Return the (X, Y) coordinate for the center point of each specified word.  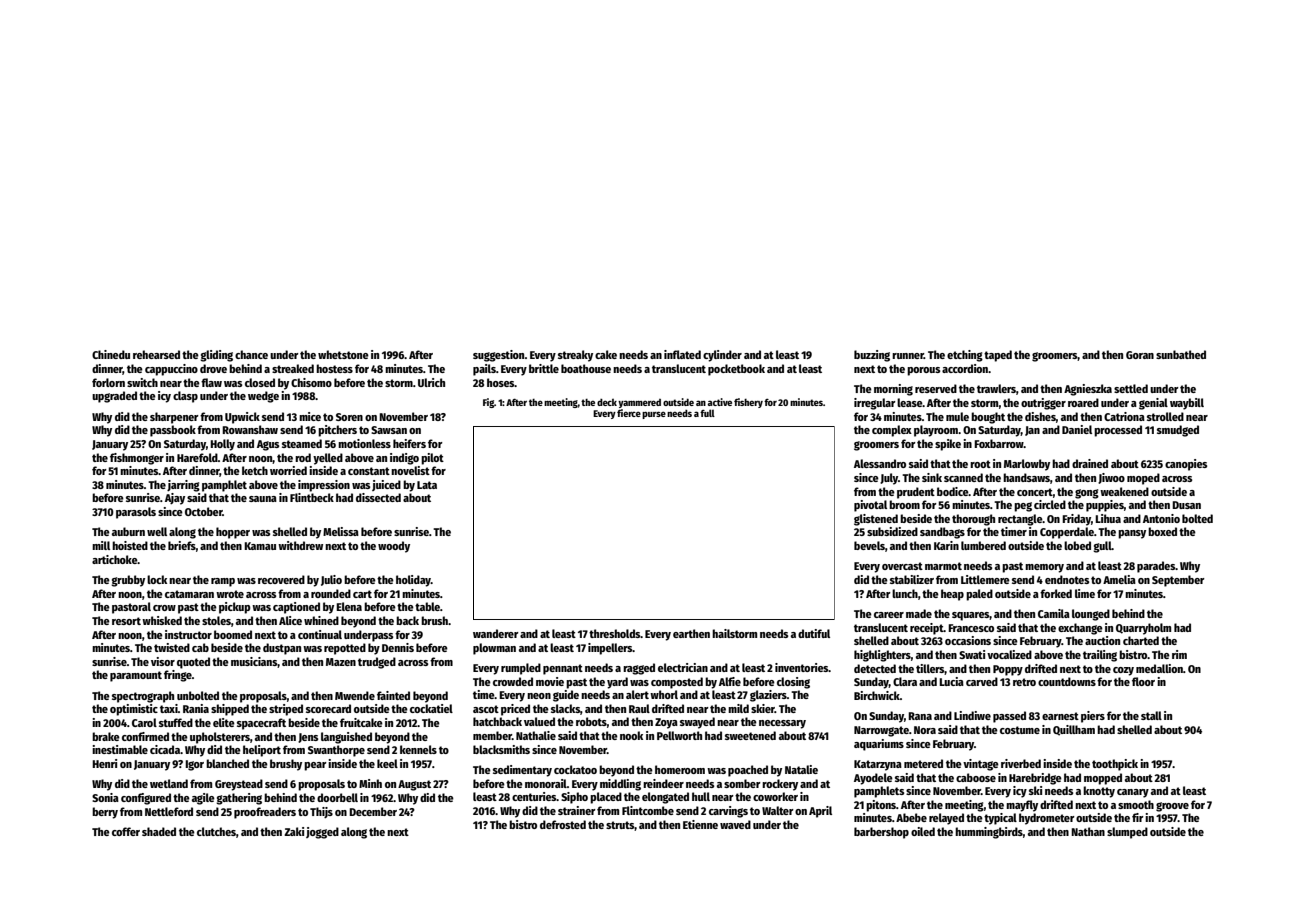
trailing (1100, 656)
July (889, 479)
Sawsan (389, 430)
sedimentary (522, 771)
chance (251, 354)
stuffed (176, 722)
